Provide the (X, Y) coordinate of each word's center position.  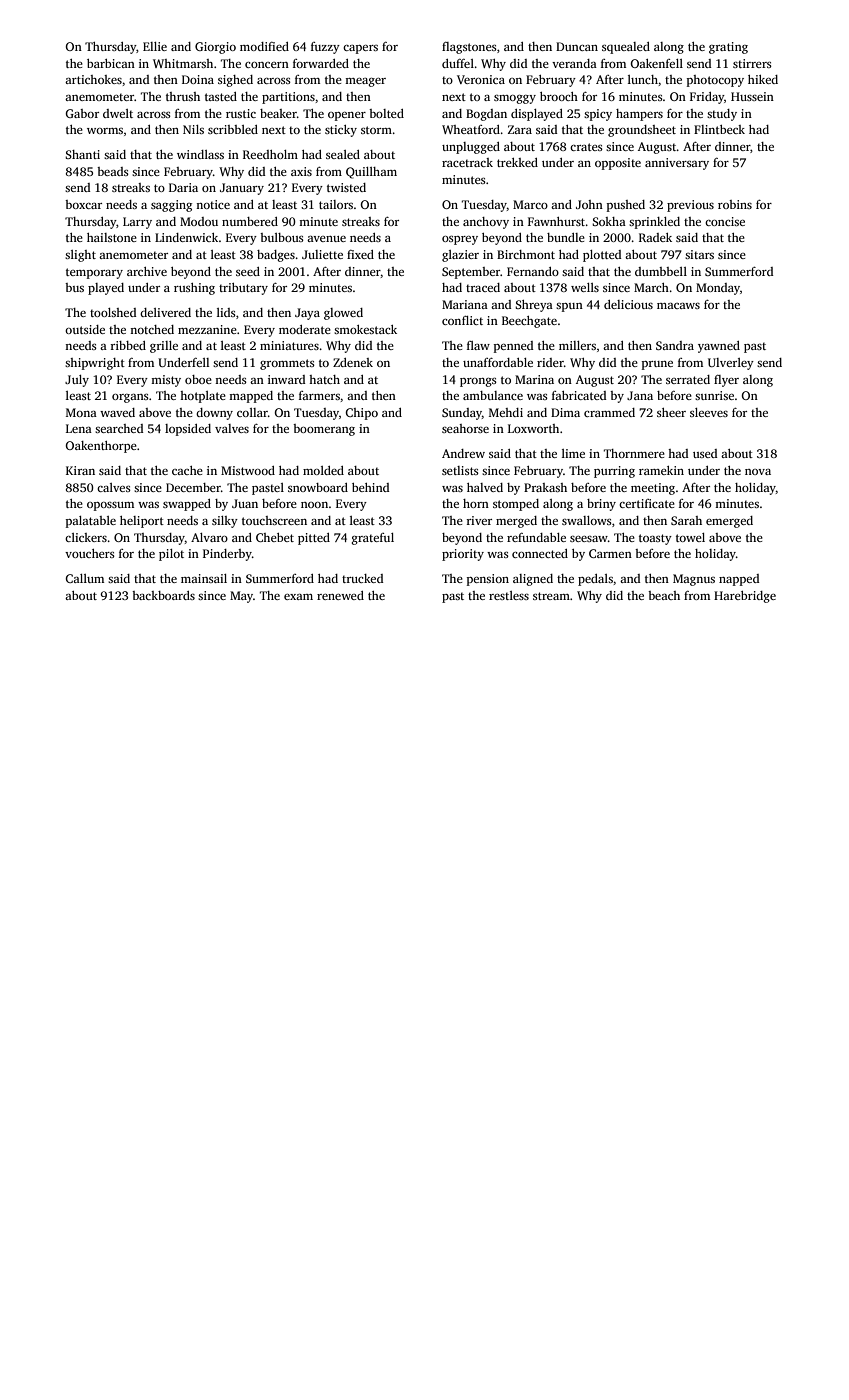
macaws (678, 306)
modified (264, 46)
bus (74, 287)
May (241, 597)
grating (728, 48)
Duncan (577, 46)
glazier (460, 256)
